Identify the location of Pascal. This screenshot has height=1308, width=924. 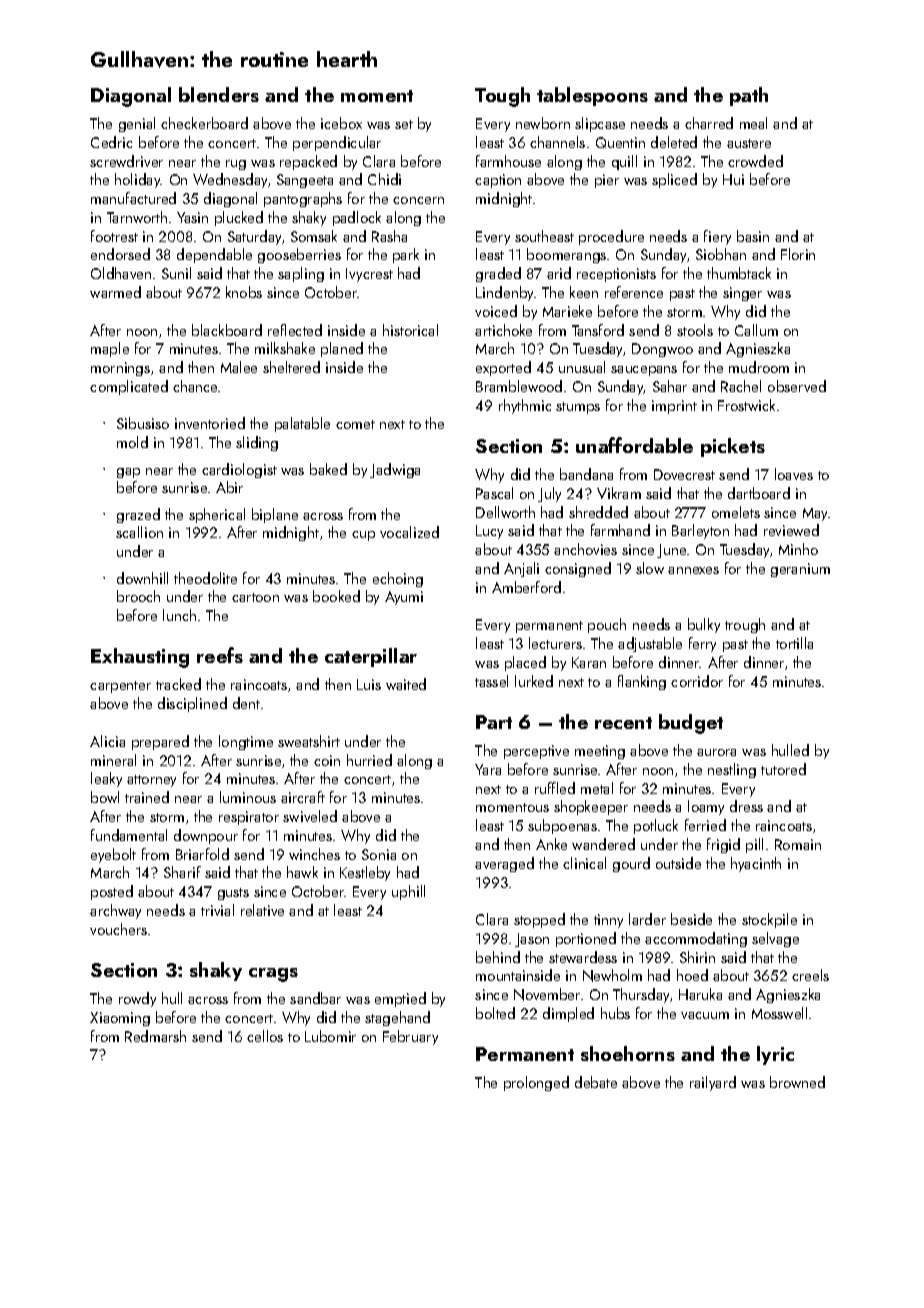
(494, 493).
